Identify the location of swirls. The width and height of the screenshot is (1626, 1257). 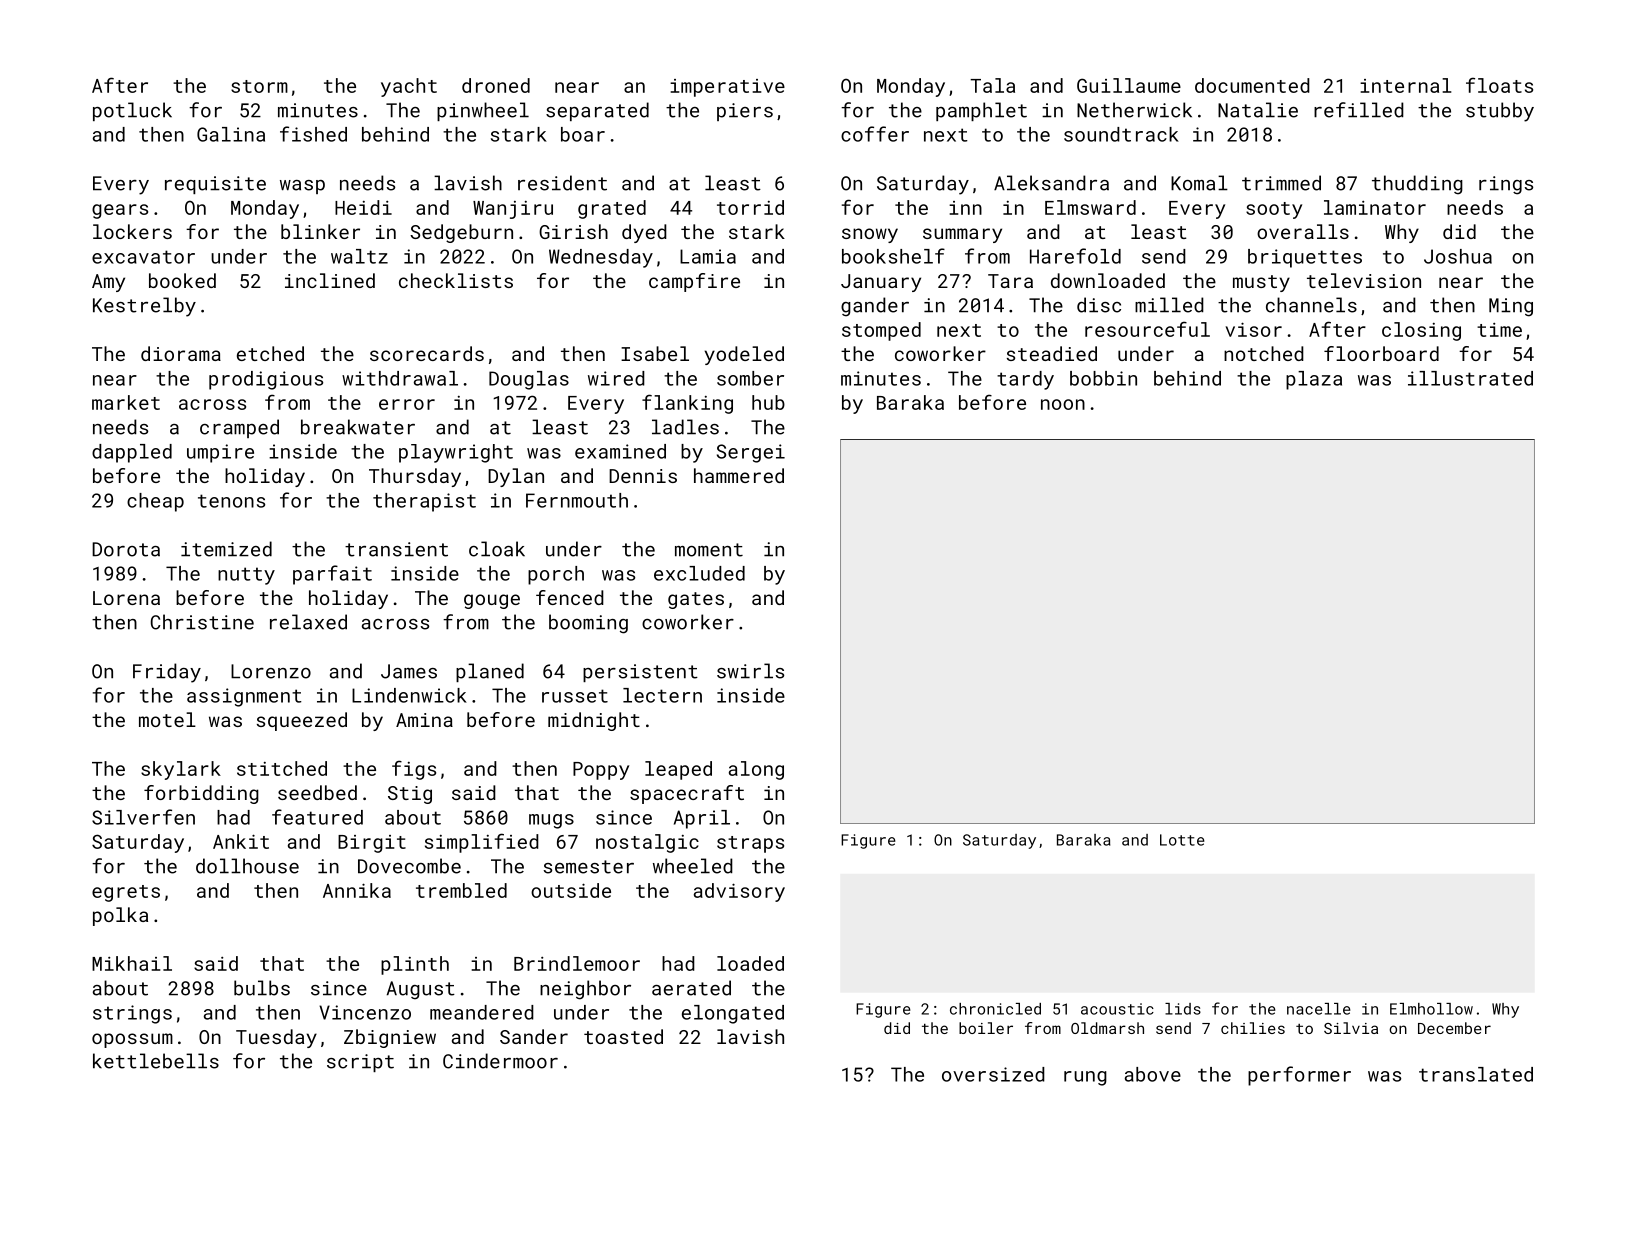
(750, 671).
